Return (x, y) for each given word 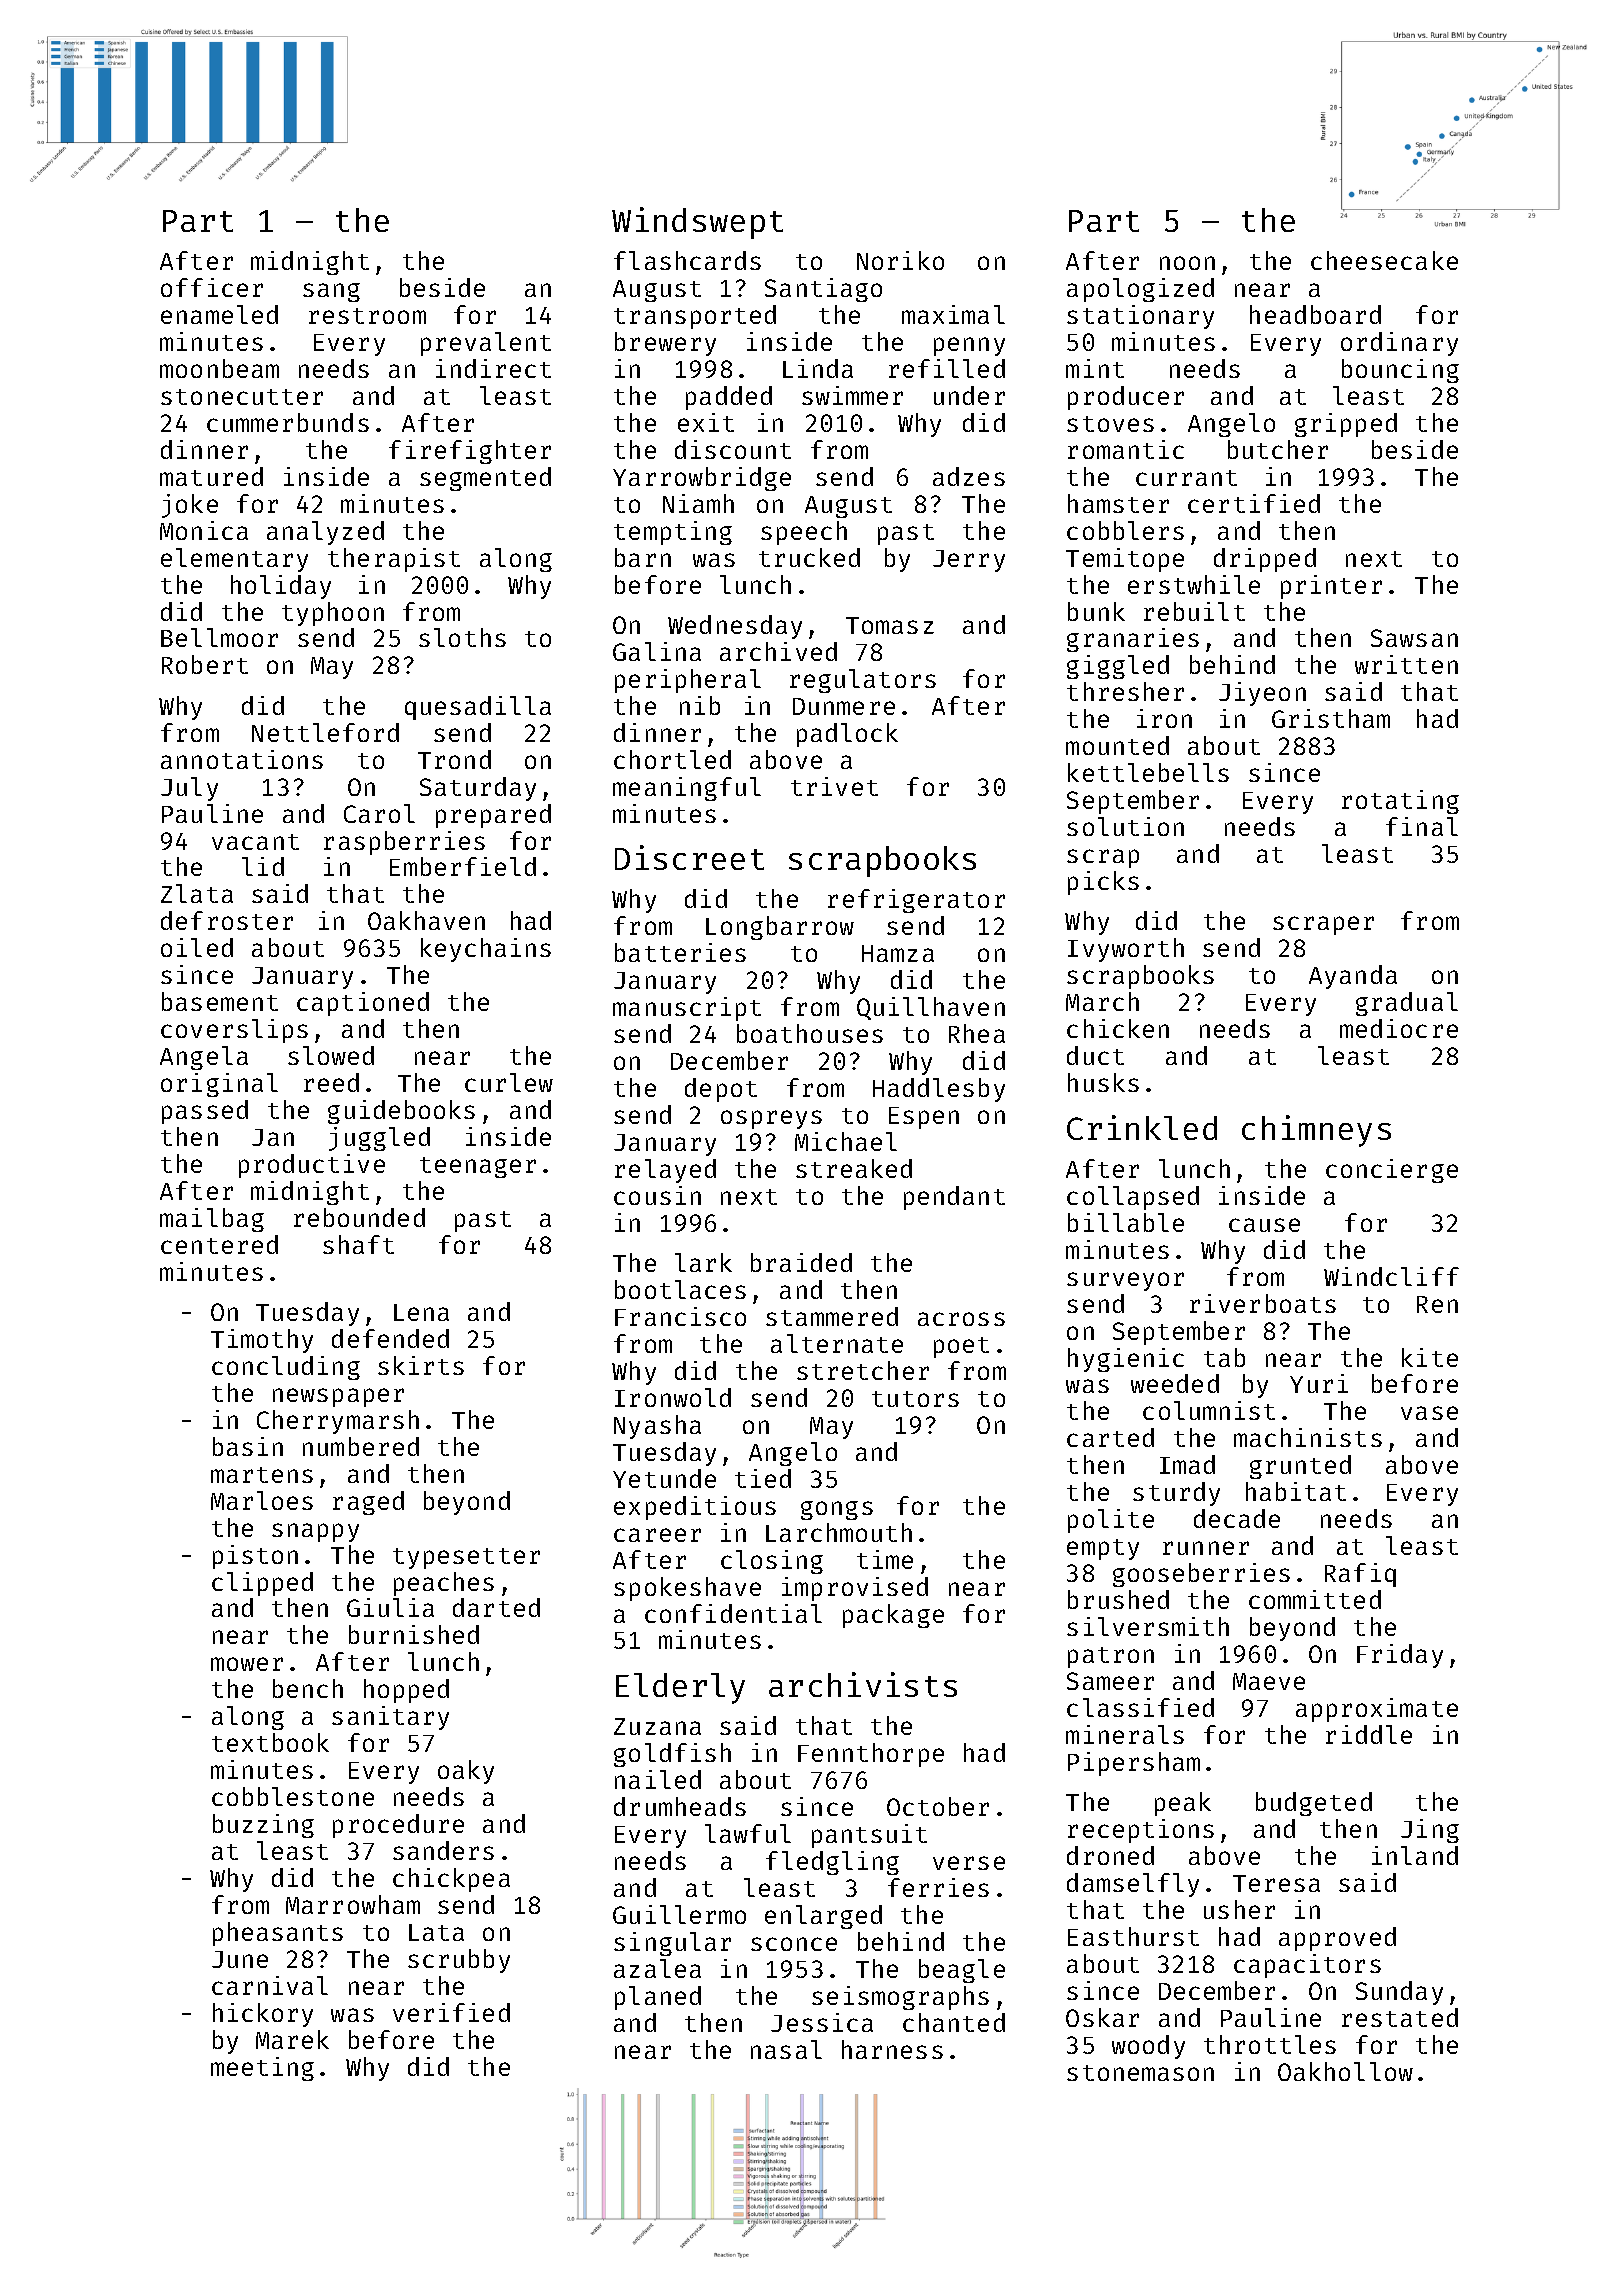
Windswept (697, 223)
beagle (962, 1971)
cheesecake (1384, 260)
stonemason (1140, 2073)
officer (212, 287)
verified (451, 2012)
